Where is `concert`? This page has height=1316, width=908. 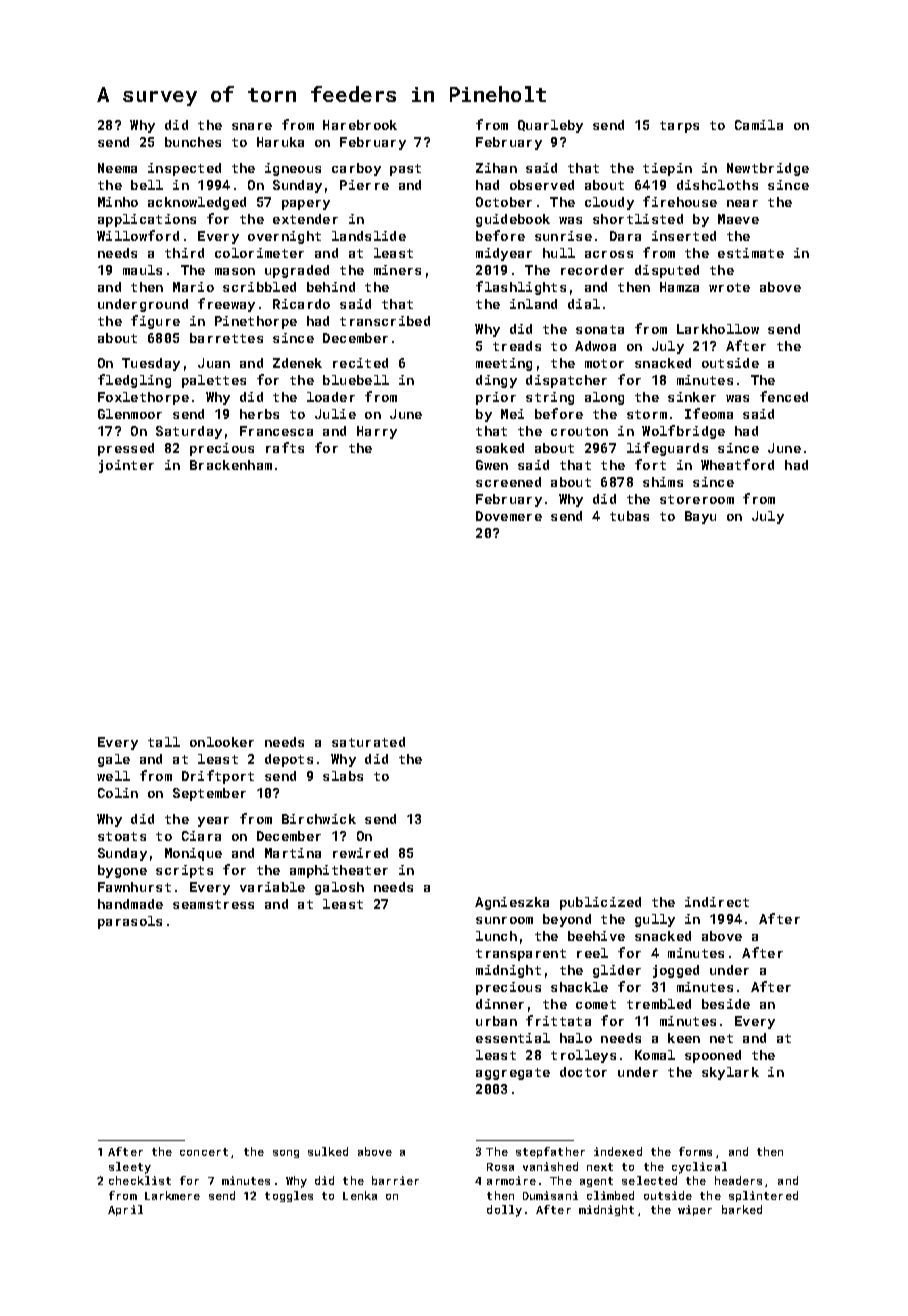 concert is located at coordinates (204, 1152).
